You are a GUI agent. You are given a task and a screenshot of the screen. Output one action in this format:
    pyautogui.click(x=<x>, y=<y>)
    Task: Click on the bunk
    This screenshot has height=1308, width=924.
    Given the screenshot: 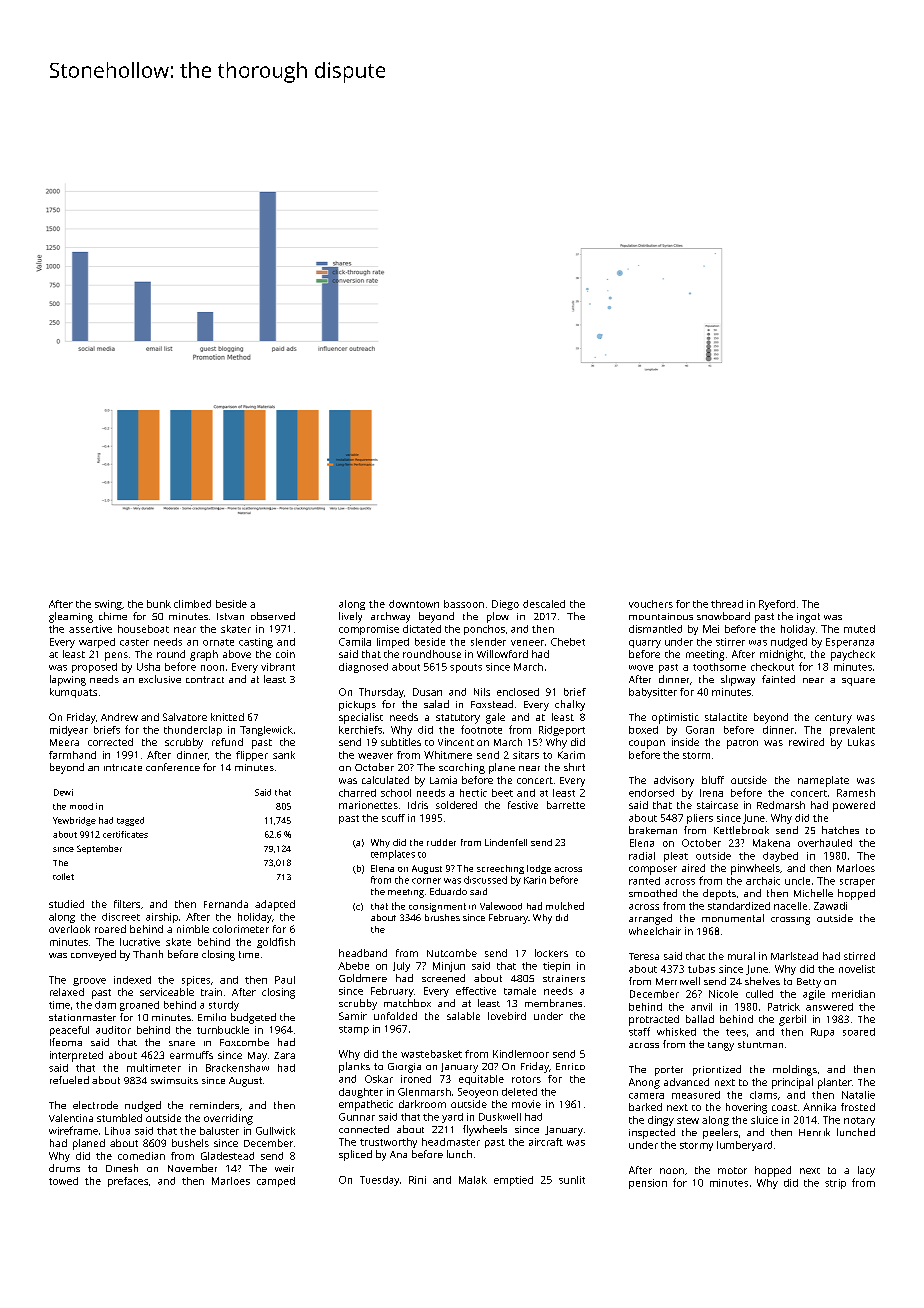 What is the action you would take?
    pyautogui.click(x=159, y=604)
